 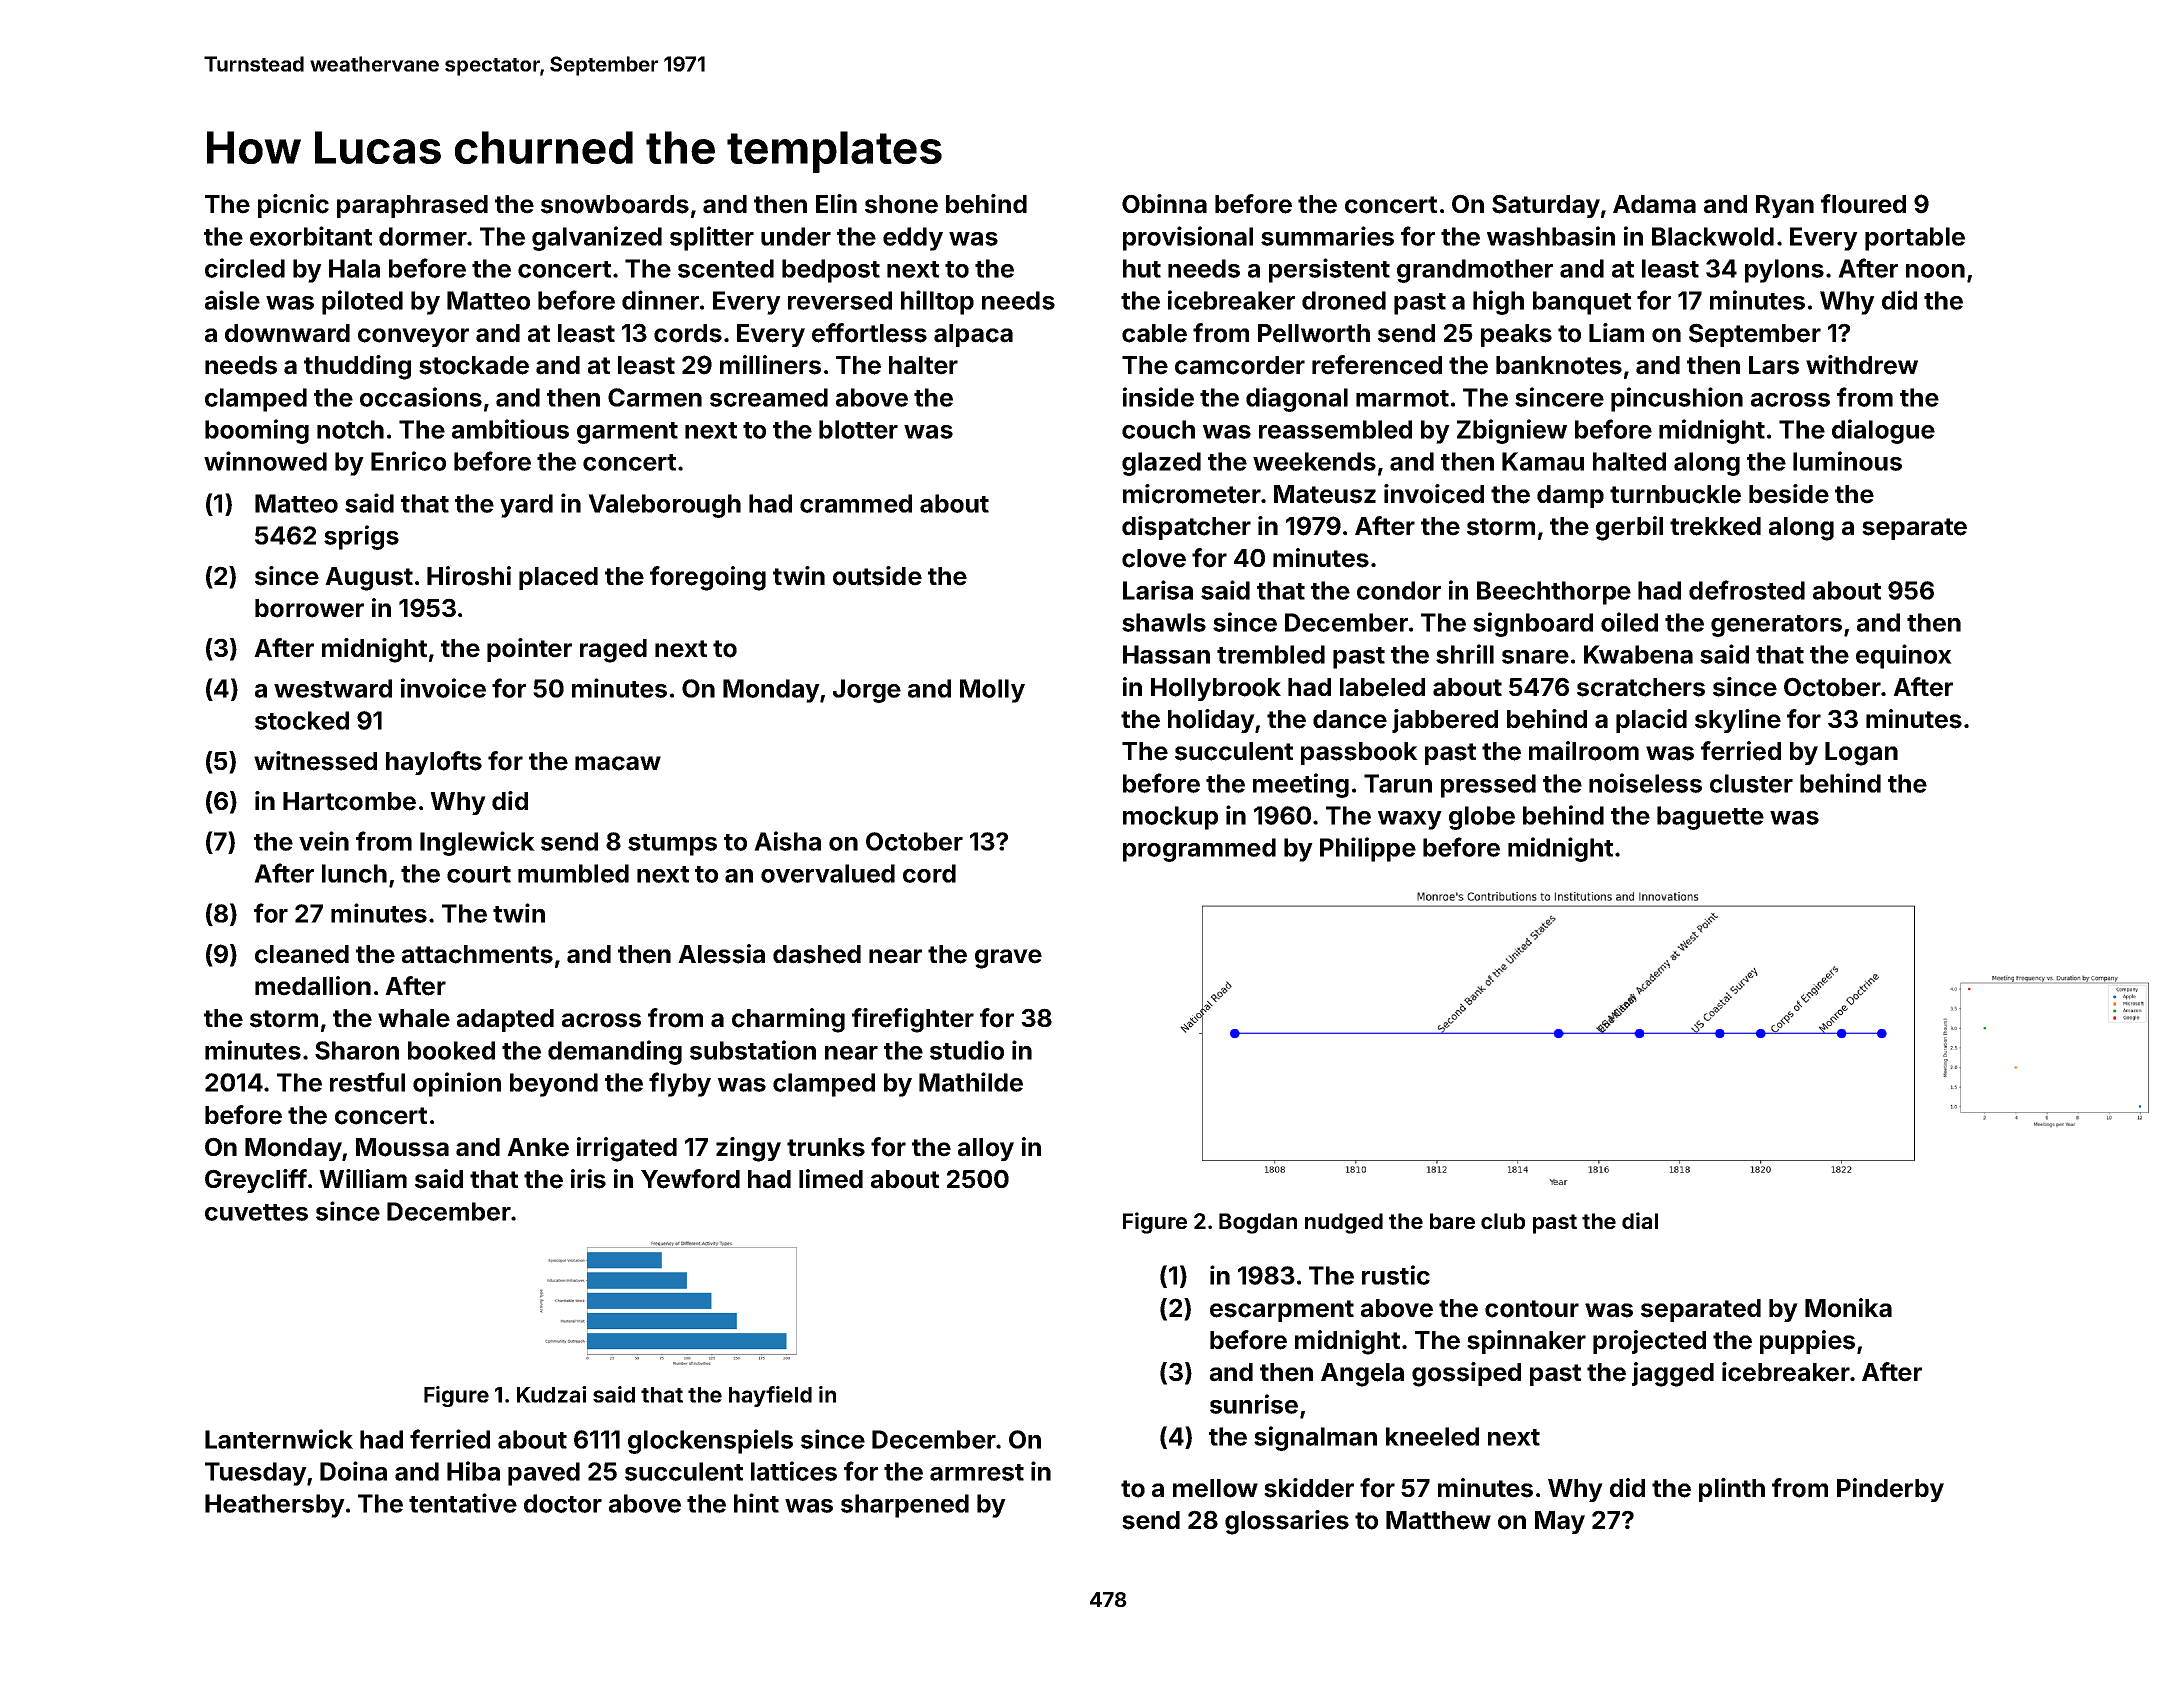 What do you see at coordinates (1142, 268) in the screenshot?
I see `hut` at bounding box center [1142, 268].
